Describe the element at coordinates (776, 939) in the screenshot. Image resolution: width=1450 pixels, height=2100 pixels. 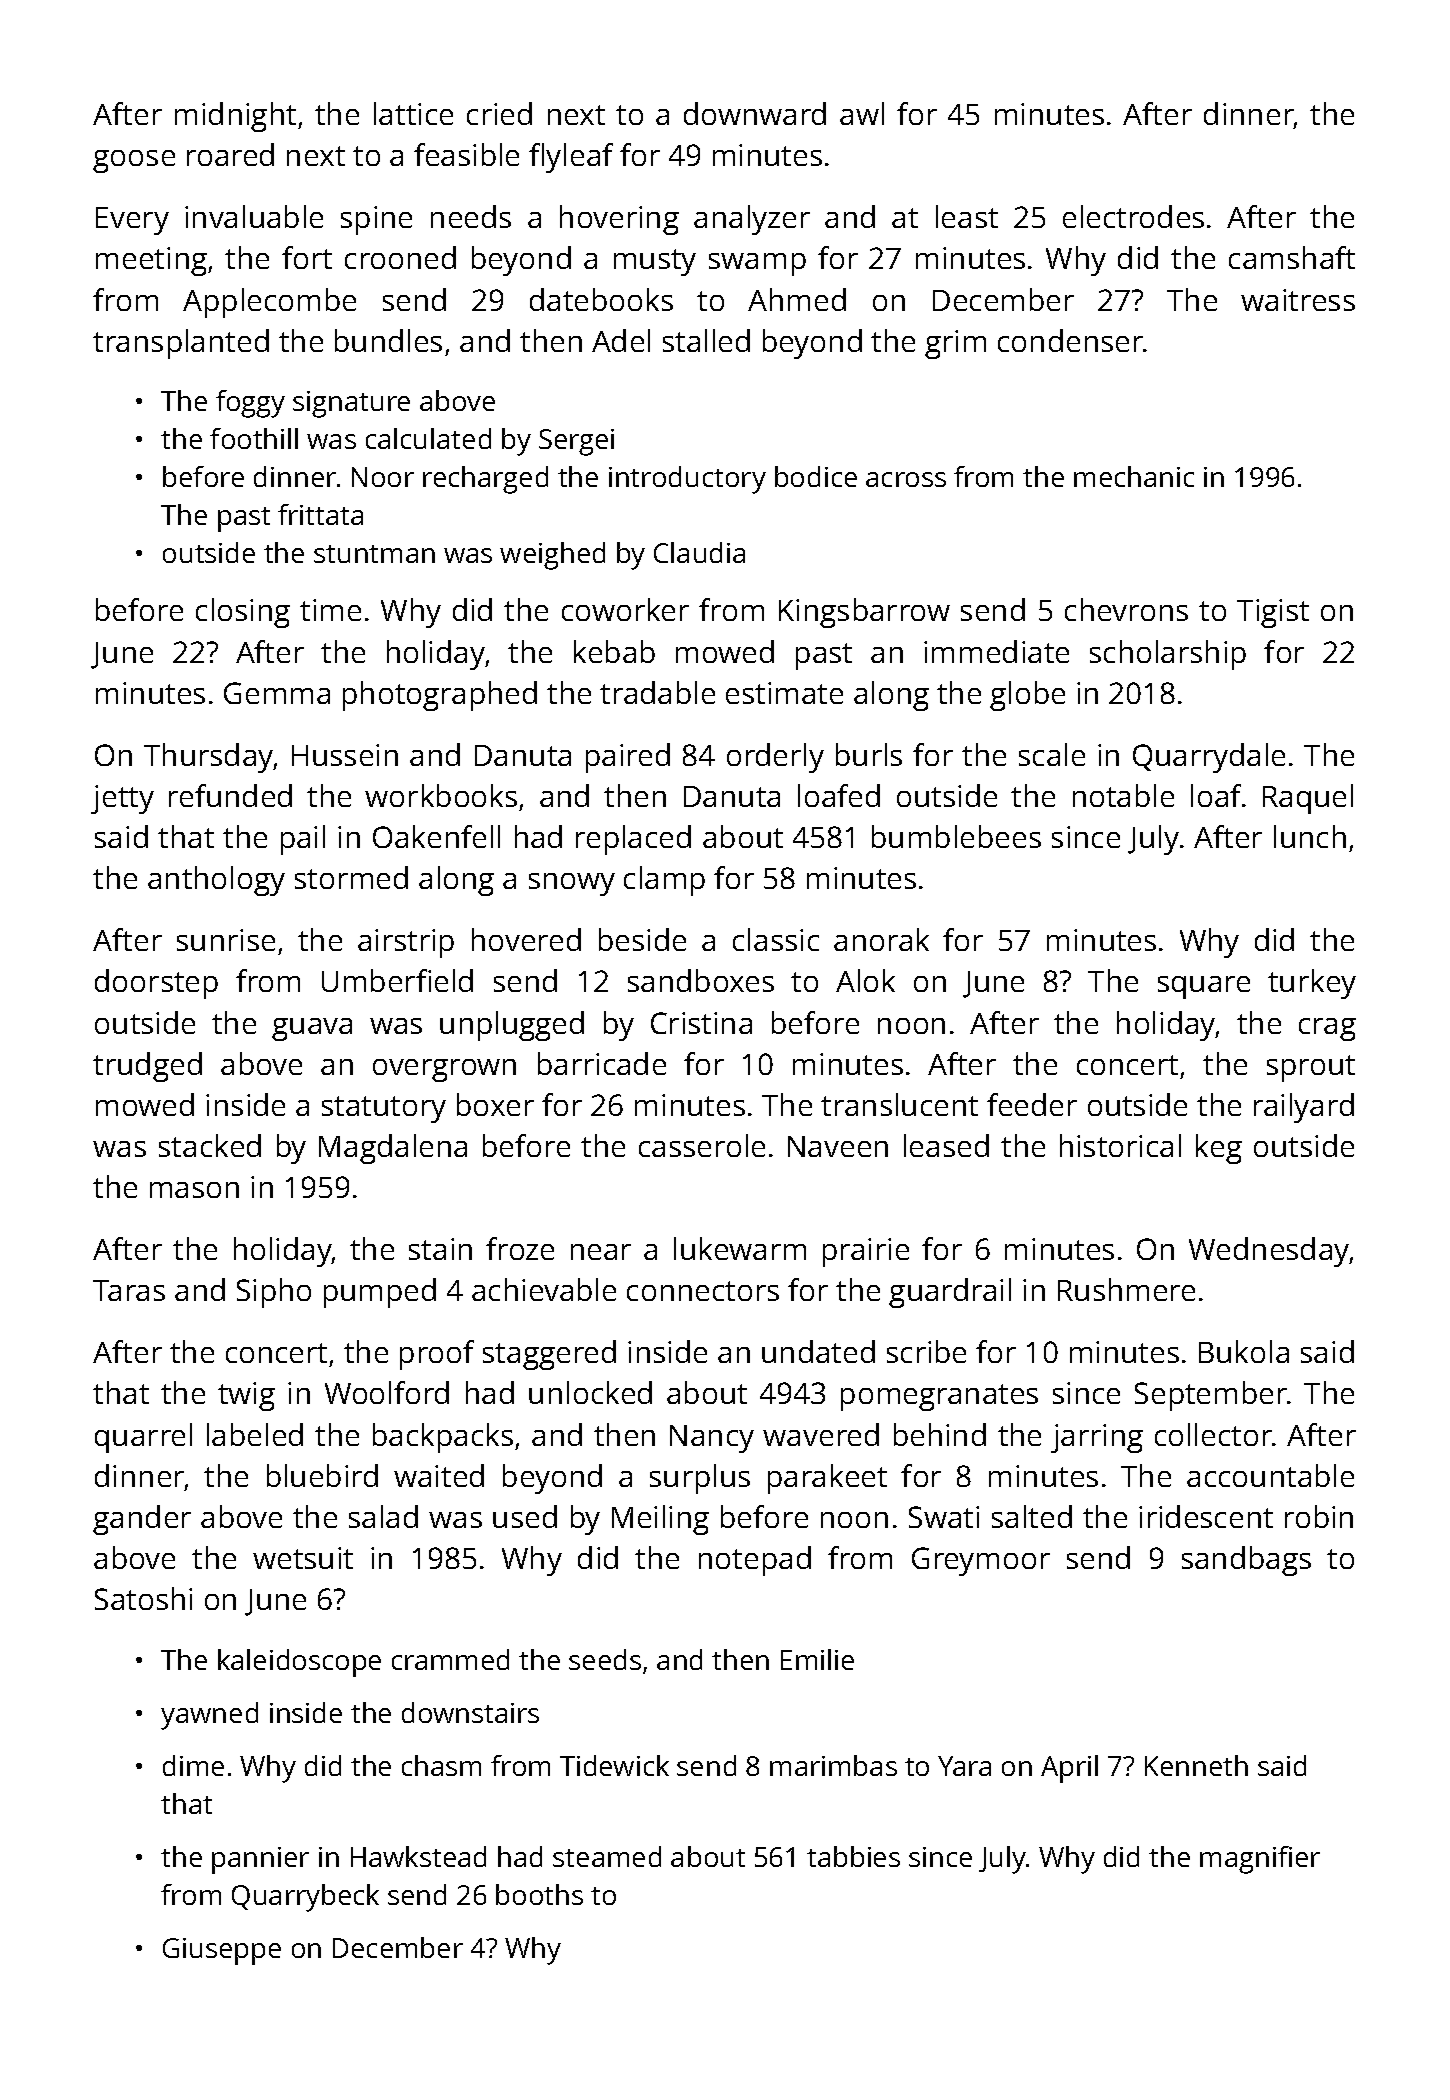
I see `classic` at that location.
